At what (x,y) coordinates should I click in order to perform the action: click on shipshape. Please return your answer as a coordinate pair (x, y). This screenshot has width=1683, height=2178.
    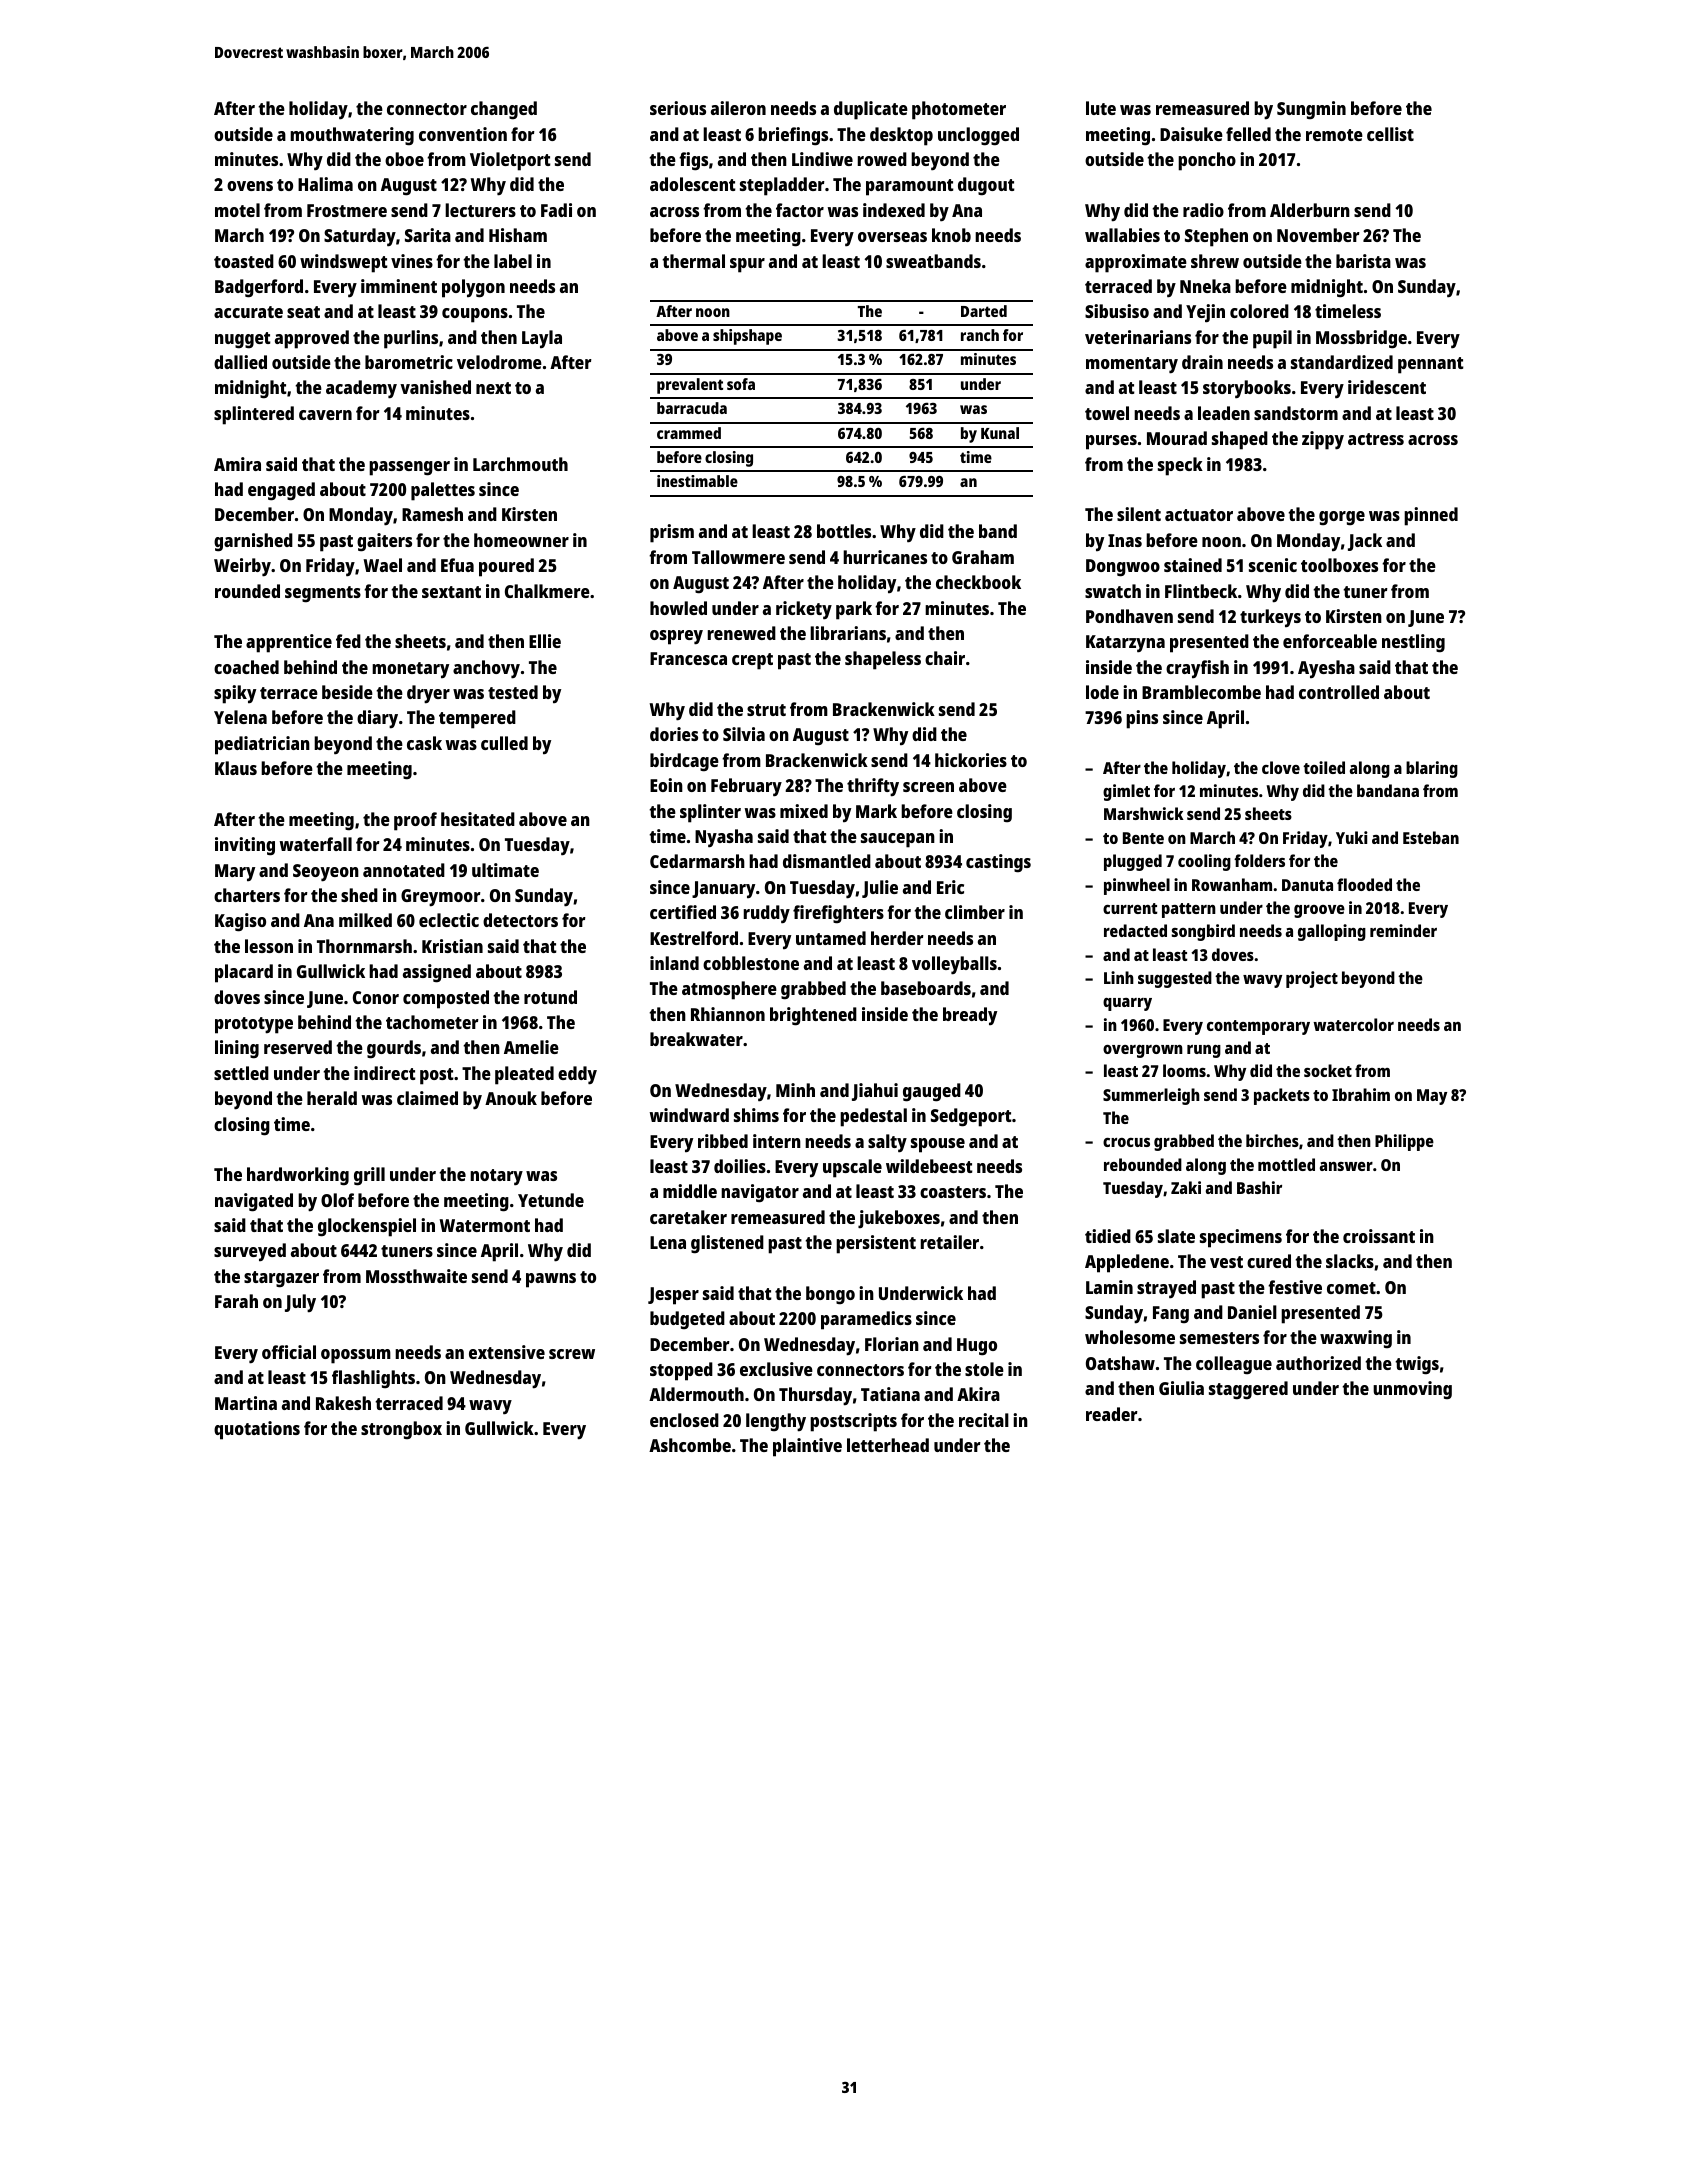
    Looking at the image, I should click on (747, 337).
